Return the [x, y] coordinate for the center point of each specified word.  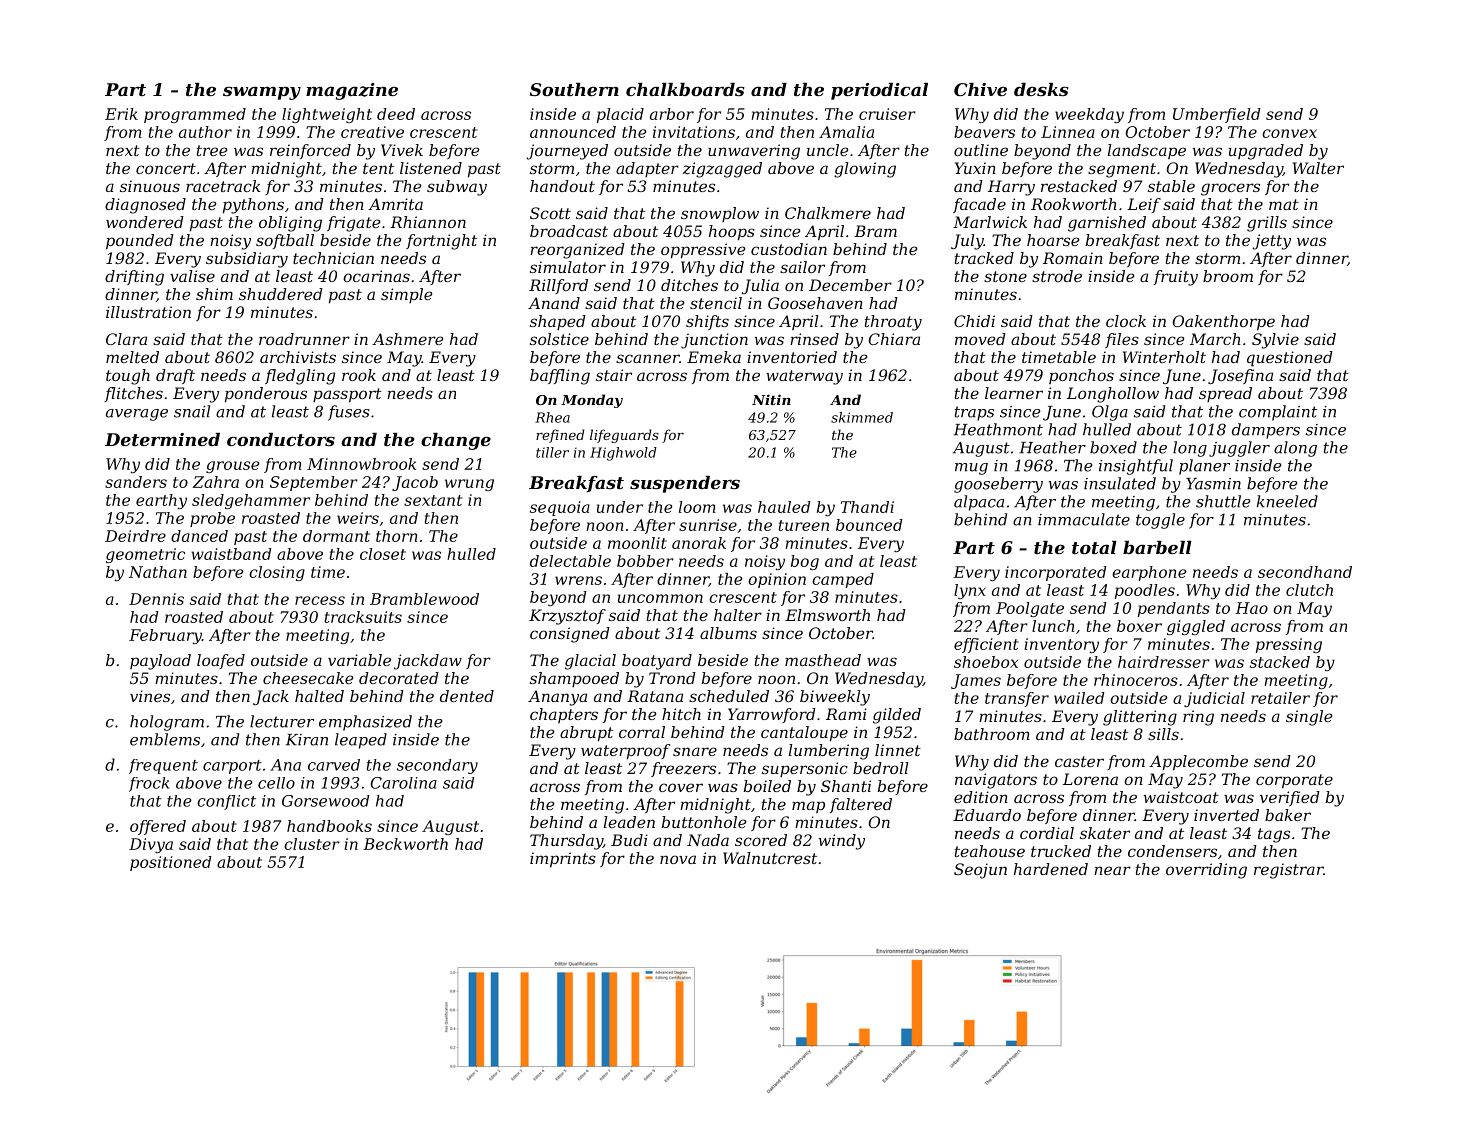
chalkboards [685, 89]
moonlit [637, 543]
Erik [121, 114]
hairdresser [1164, 662]
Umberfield [1217, 115]
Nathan [158, 572]
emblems [165, 739]
